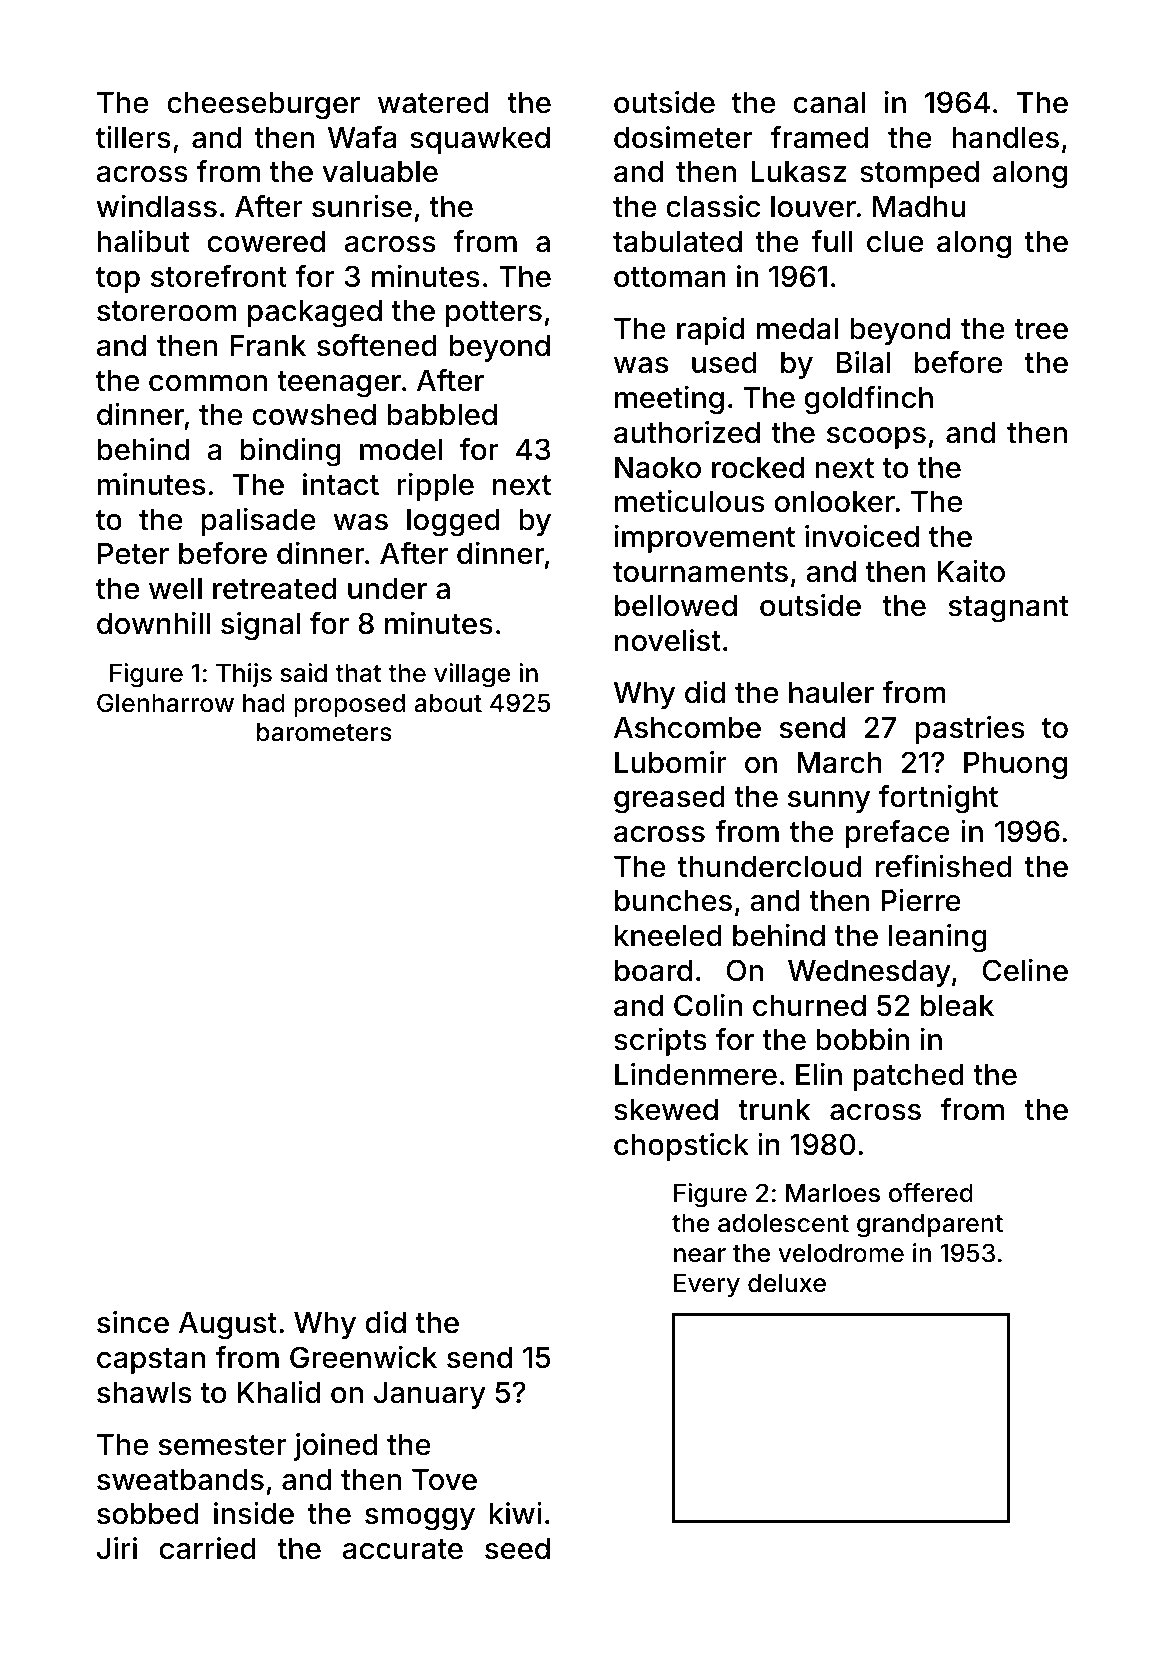 The width and height of the document is (1165, 1654). What do you see at coordinates (863, 362) in the document?
I see `Bilal` at bounding box center [863, 362].
